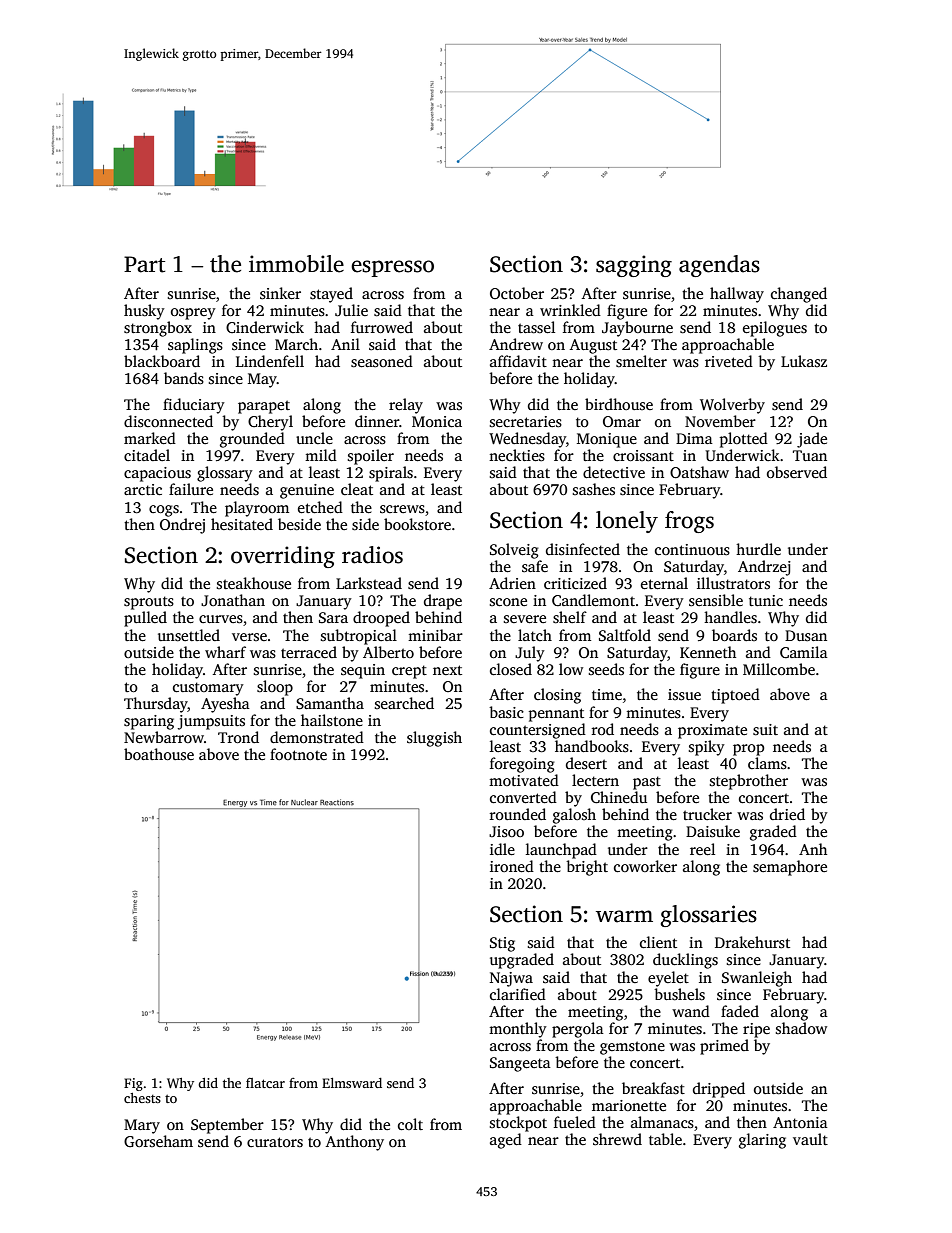 The height and width of the screenshot is (1233, 952). What do you see at coordinates (787, 814) in the screenshot?
I see `dried` at bounding box center [787, 814].
